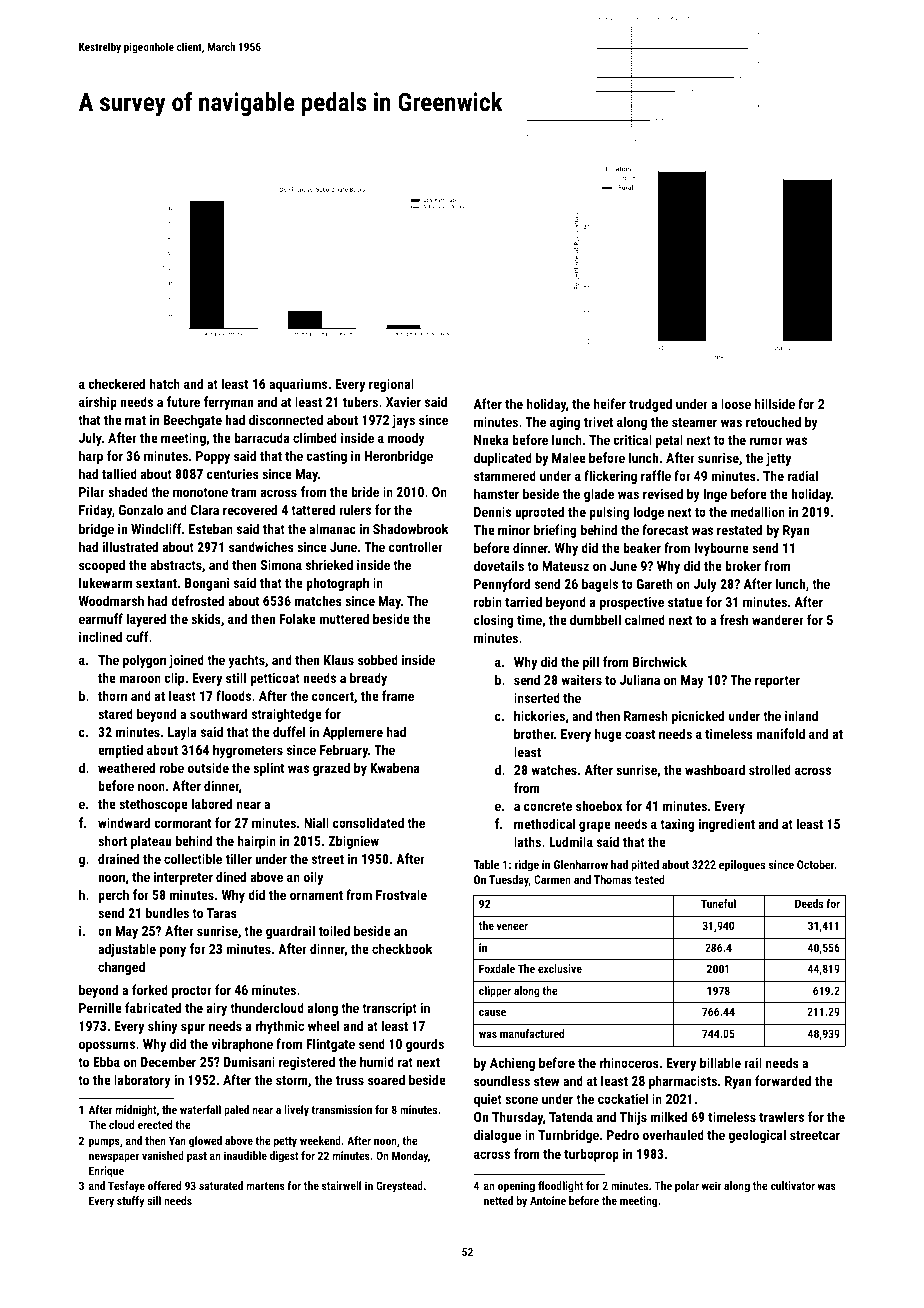 This image has height=1308, width=924. Describe the element at coordinates (183, 401) in the image. I see `future` at that location.
